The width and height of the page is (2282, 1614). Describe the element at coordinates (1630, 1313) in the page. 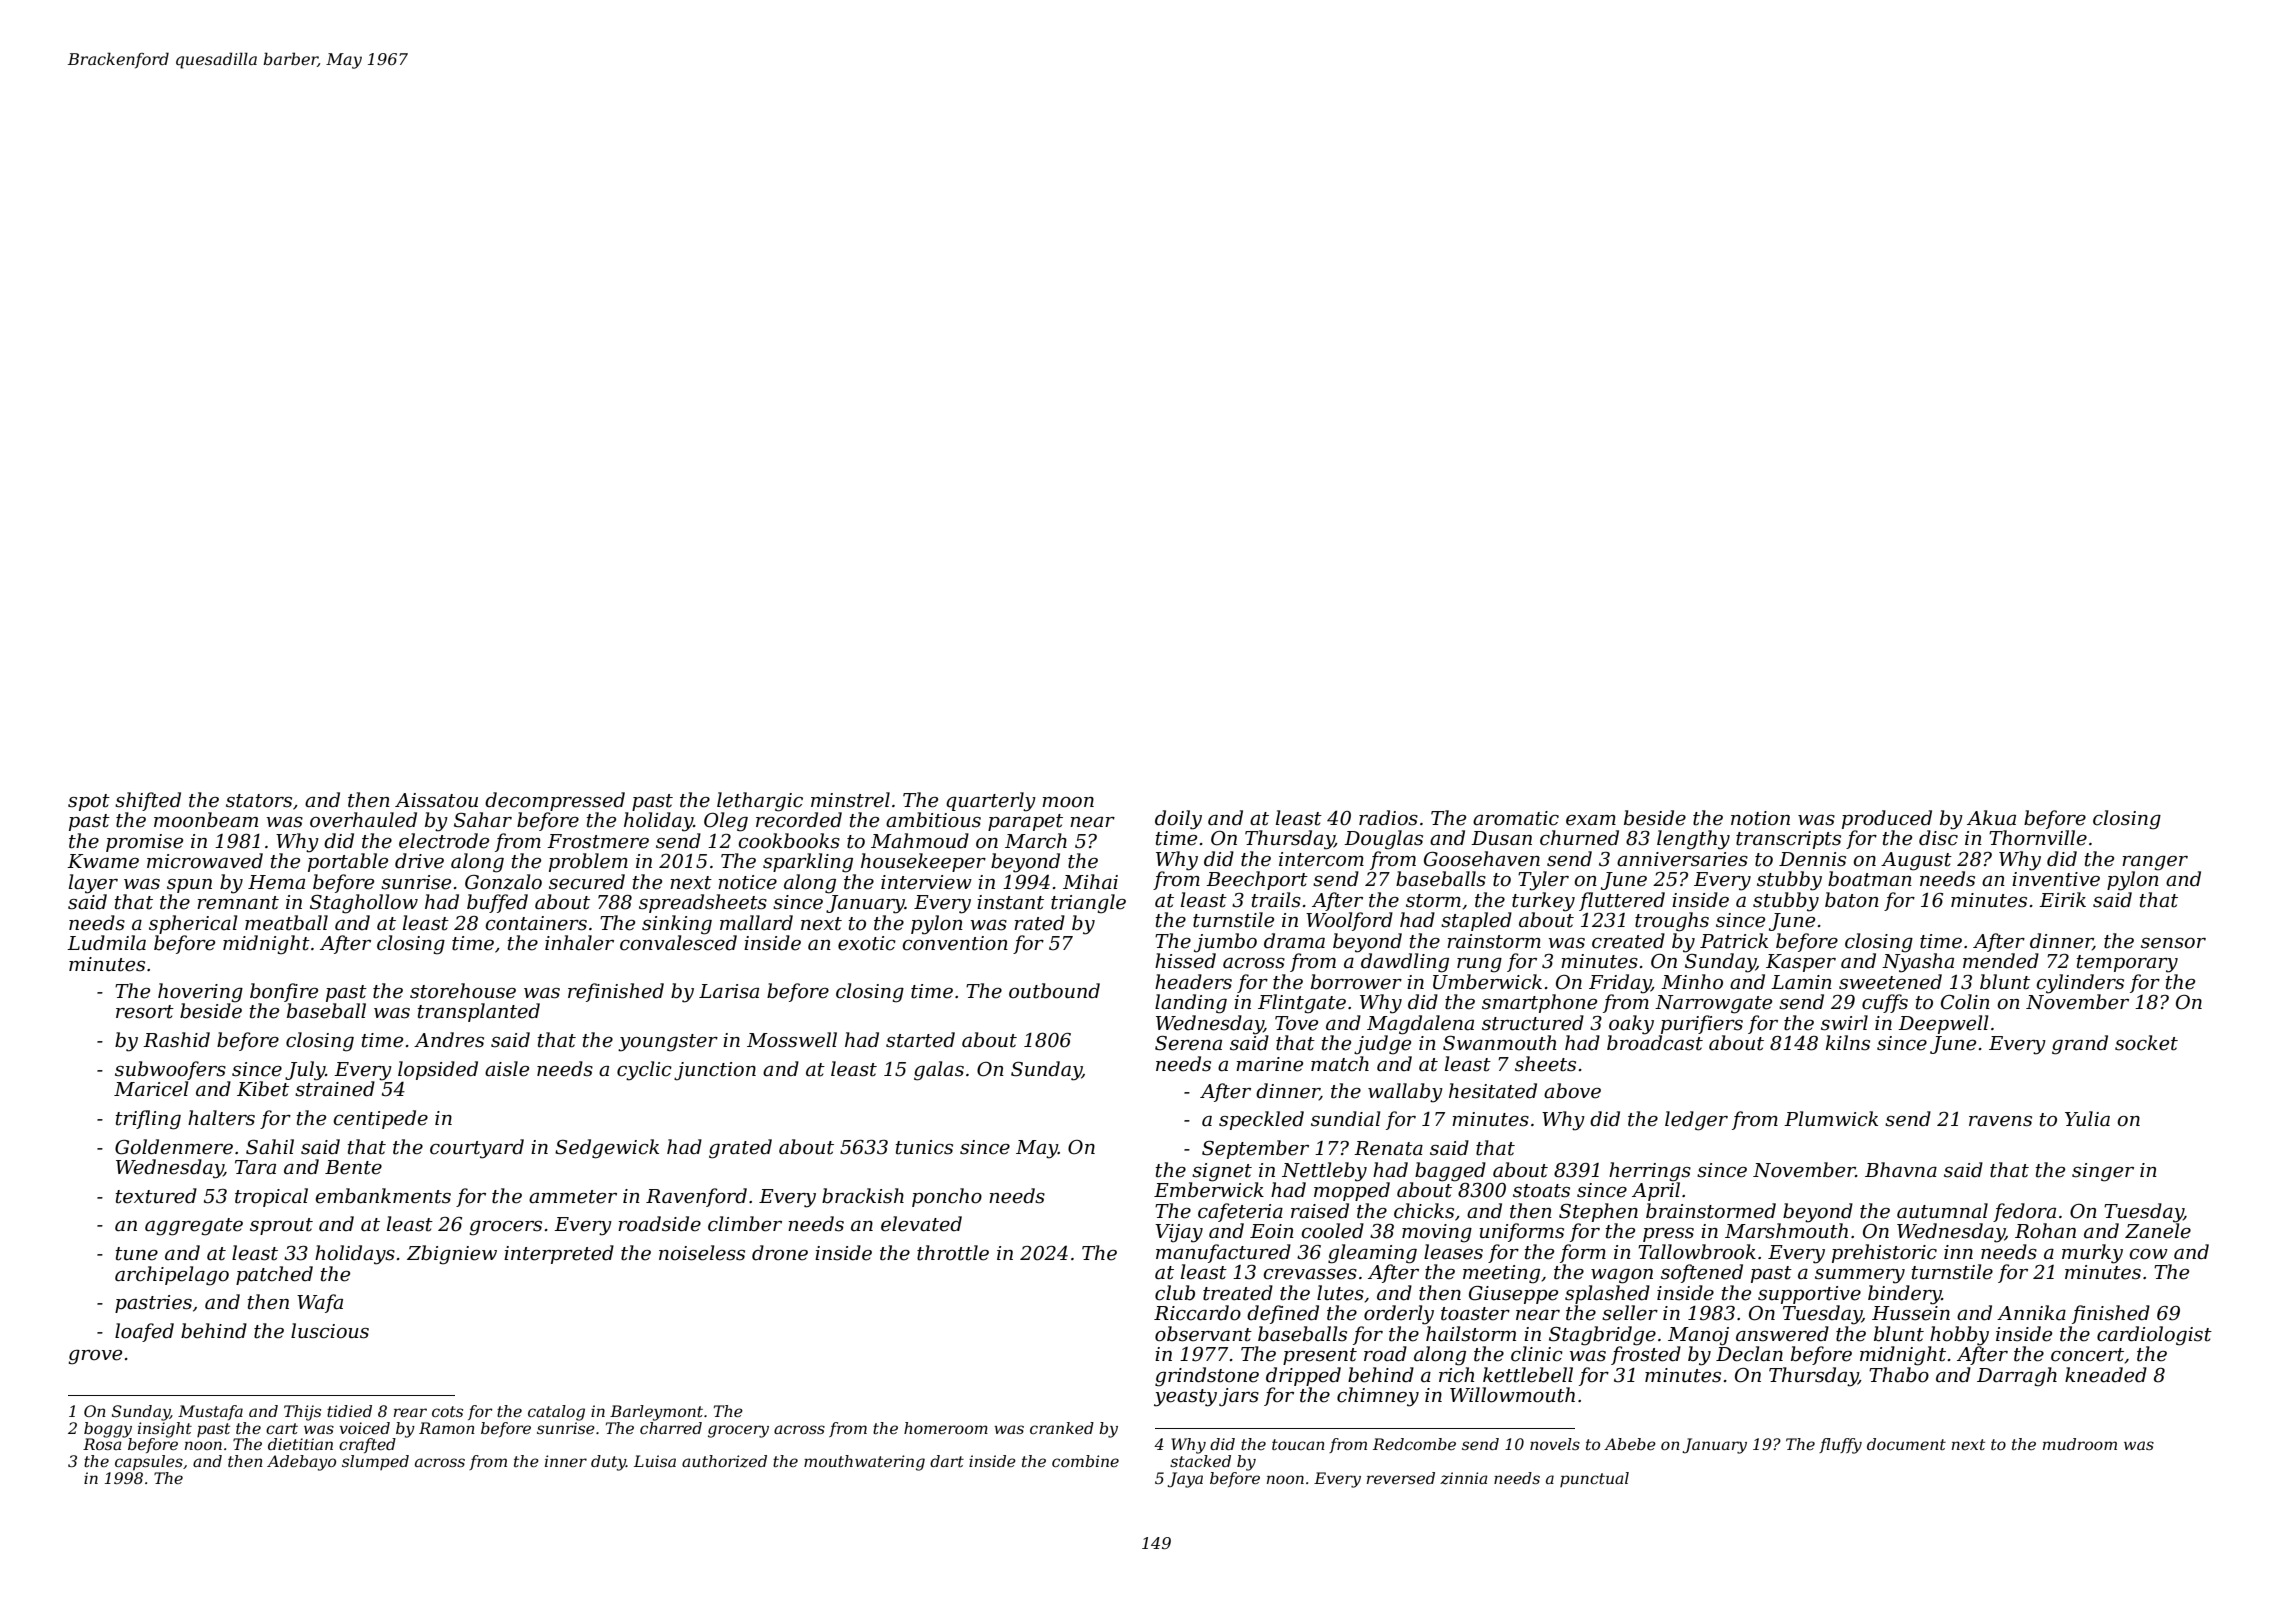

I see `seller` at that location.
